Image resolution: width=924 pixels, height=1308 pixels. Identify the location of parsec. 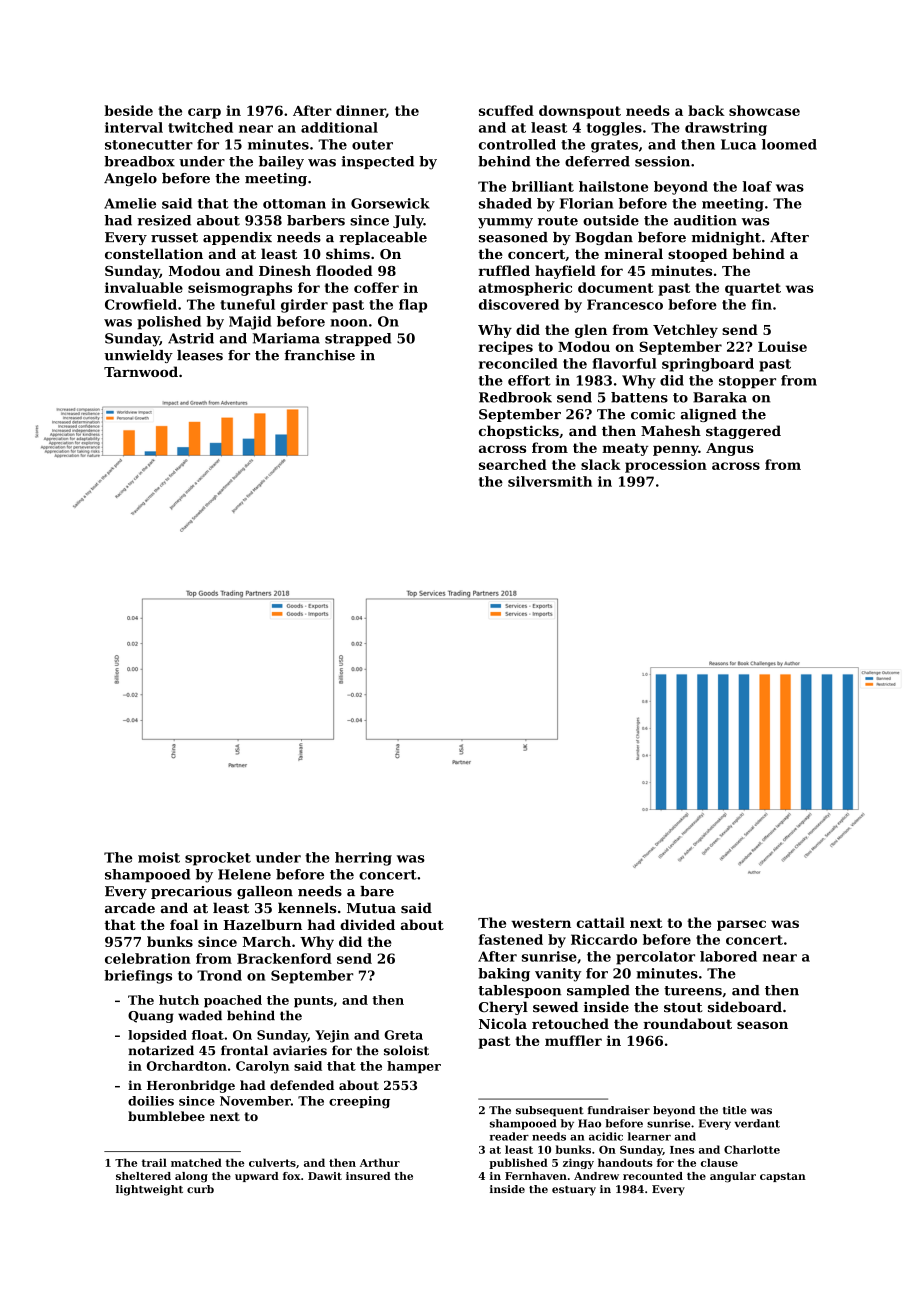
(741, 925).
